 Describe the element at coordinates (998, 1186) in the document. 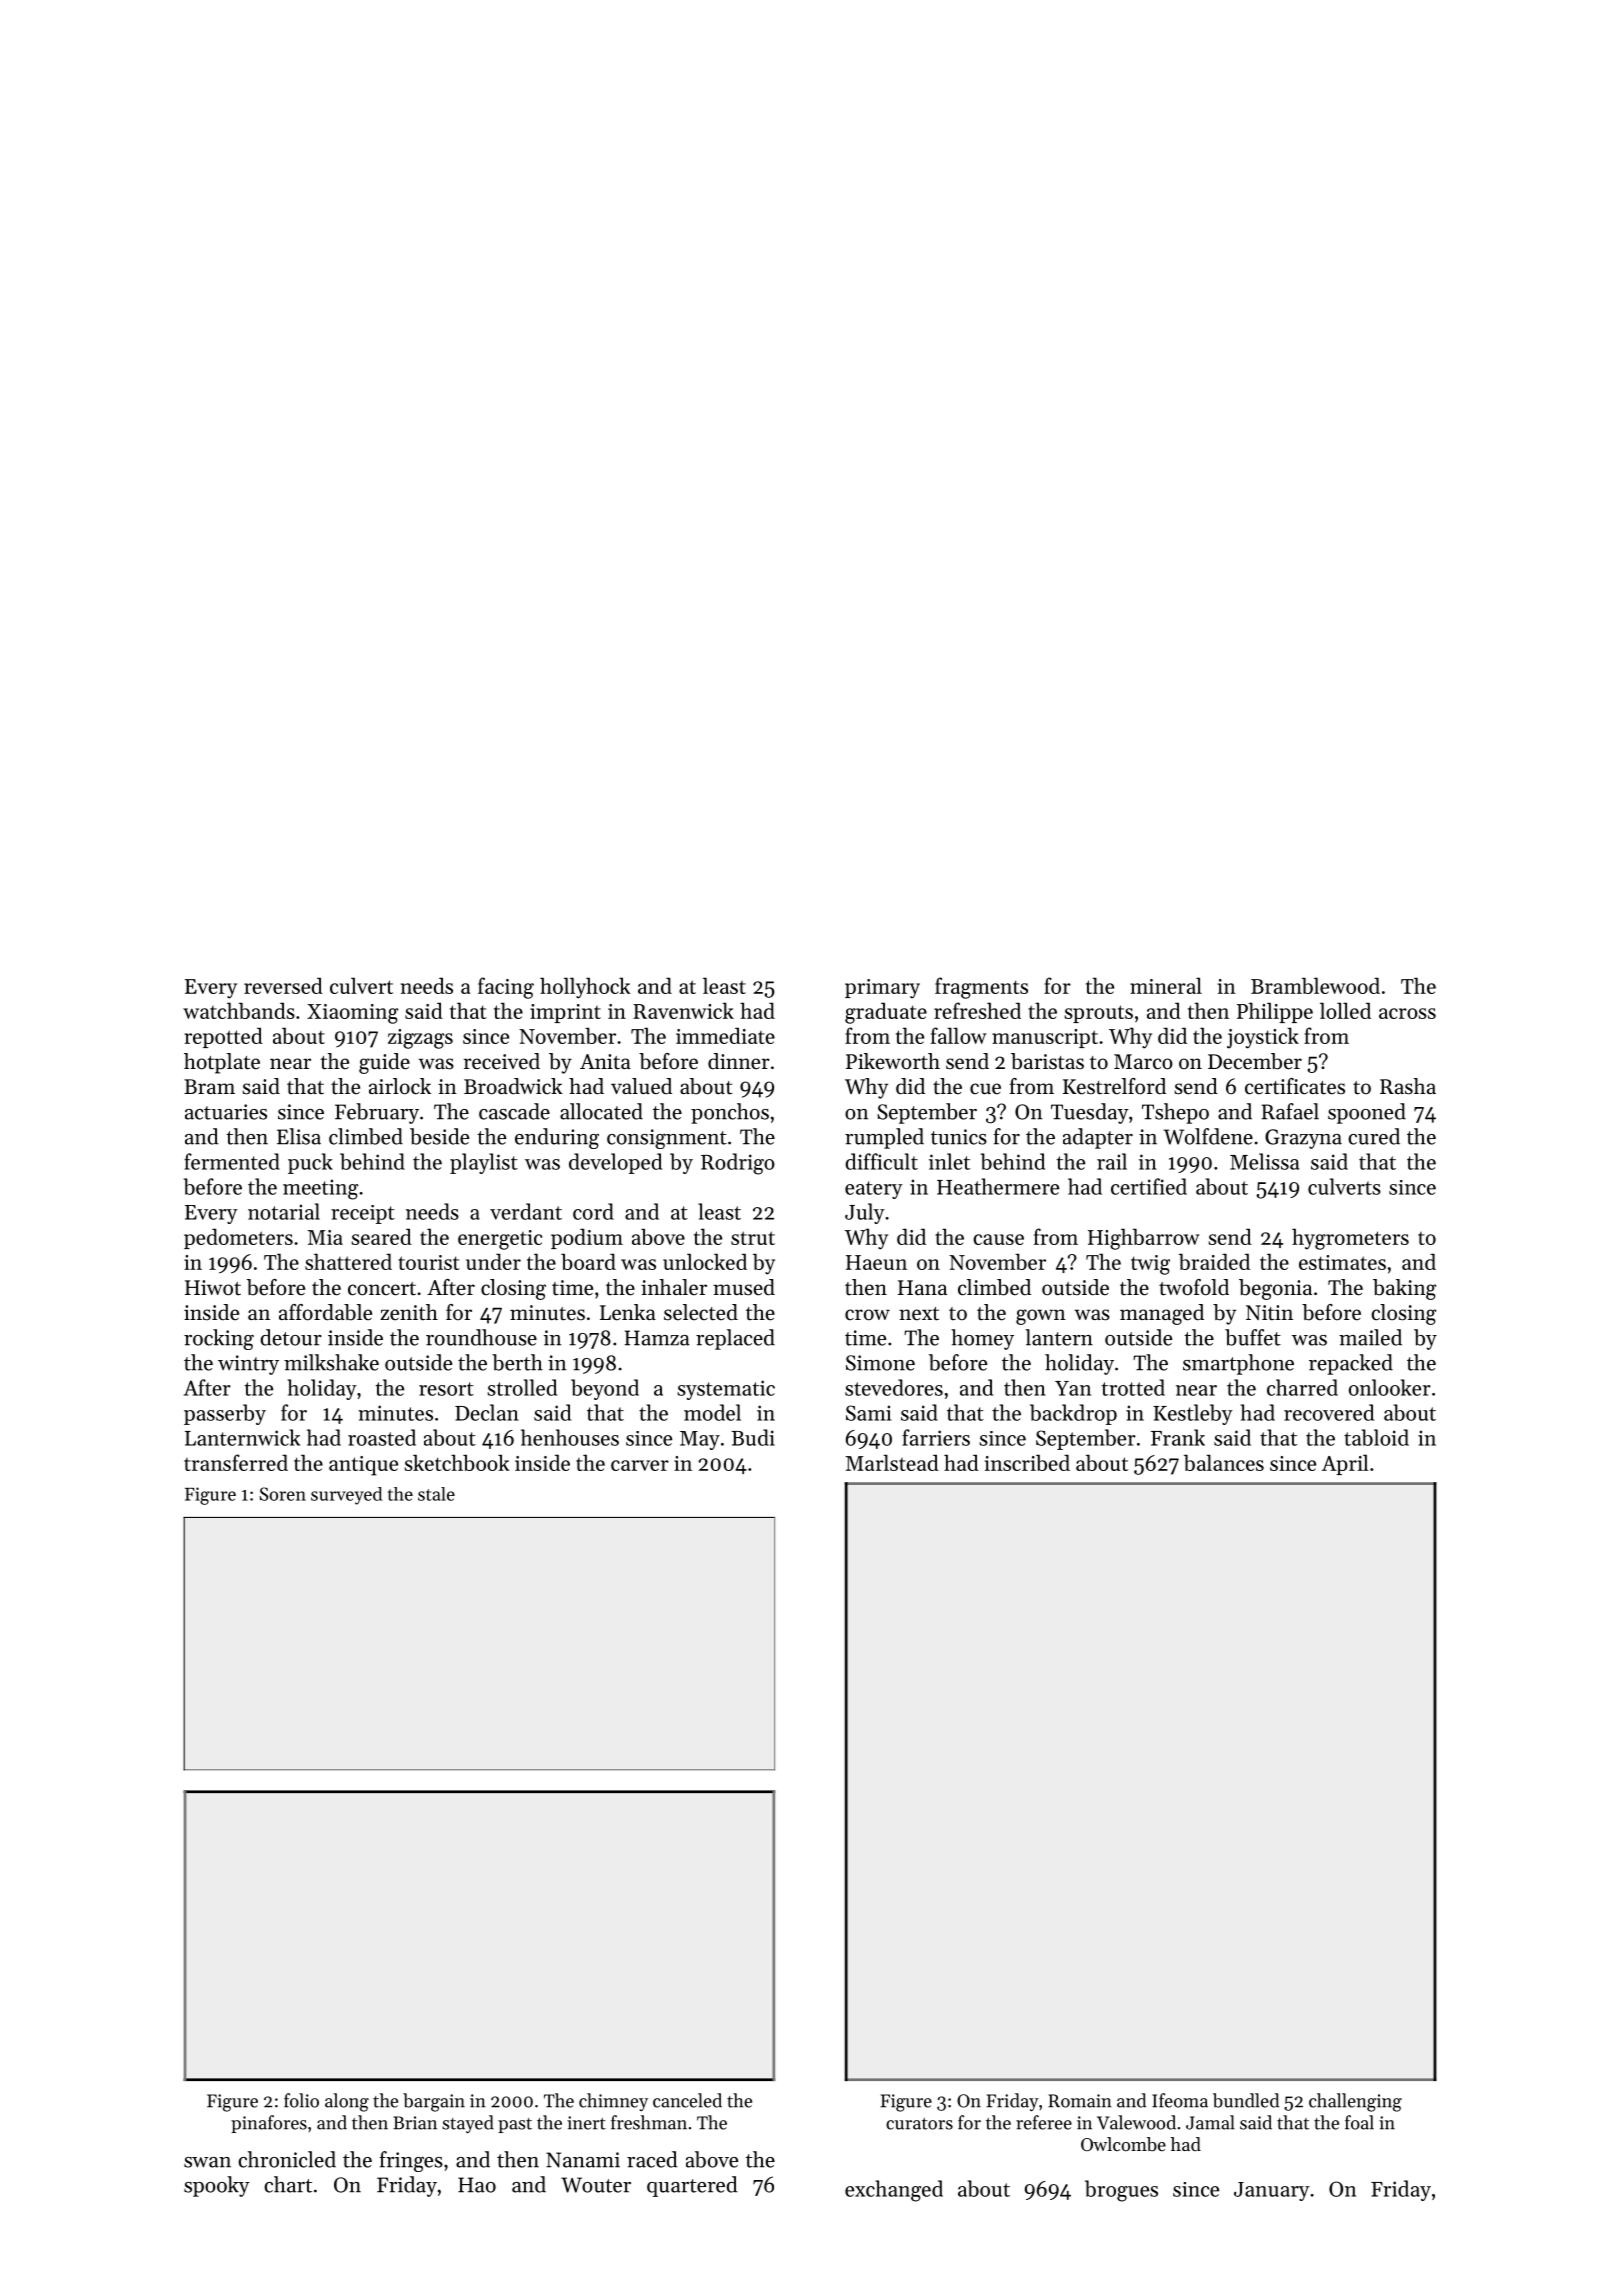

I see `Heathermere` at that location.
